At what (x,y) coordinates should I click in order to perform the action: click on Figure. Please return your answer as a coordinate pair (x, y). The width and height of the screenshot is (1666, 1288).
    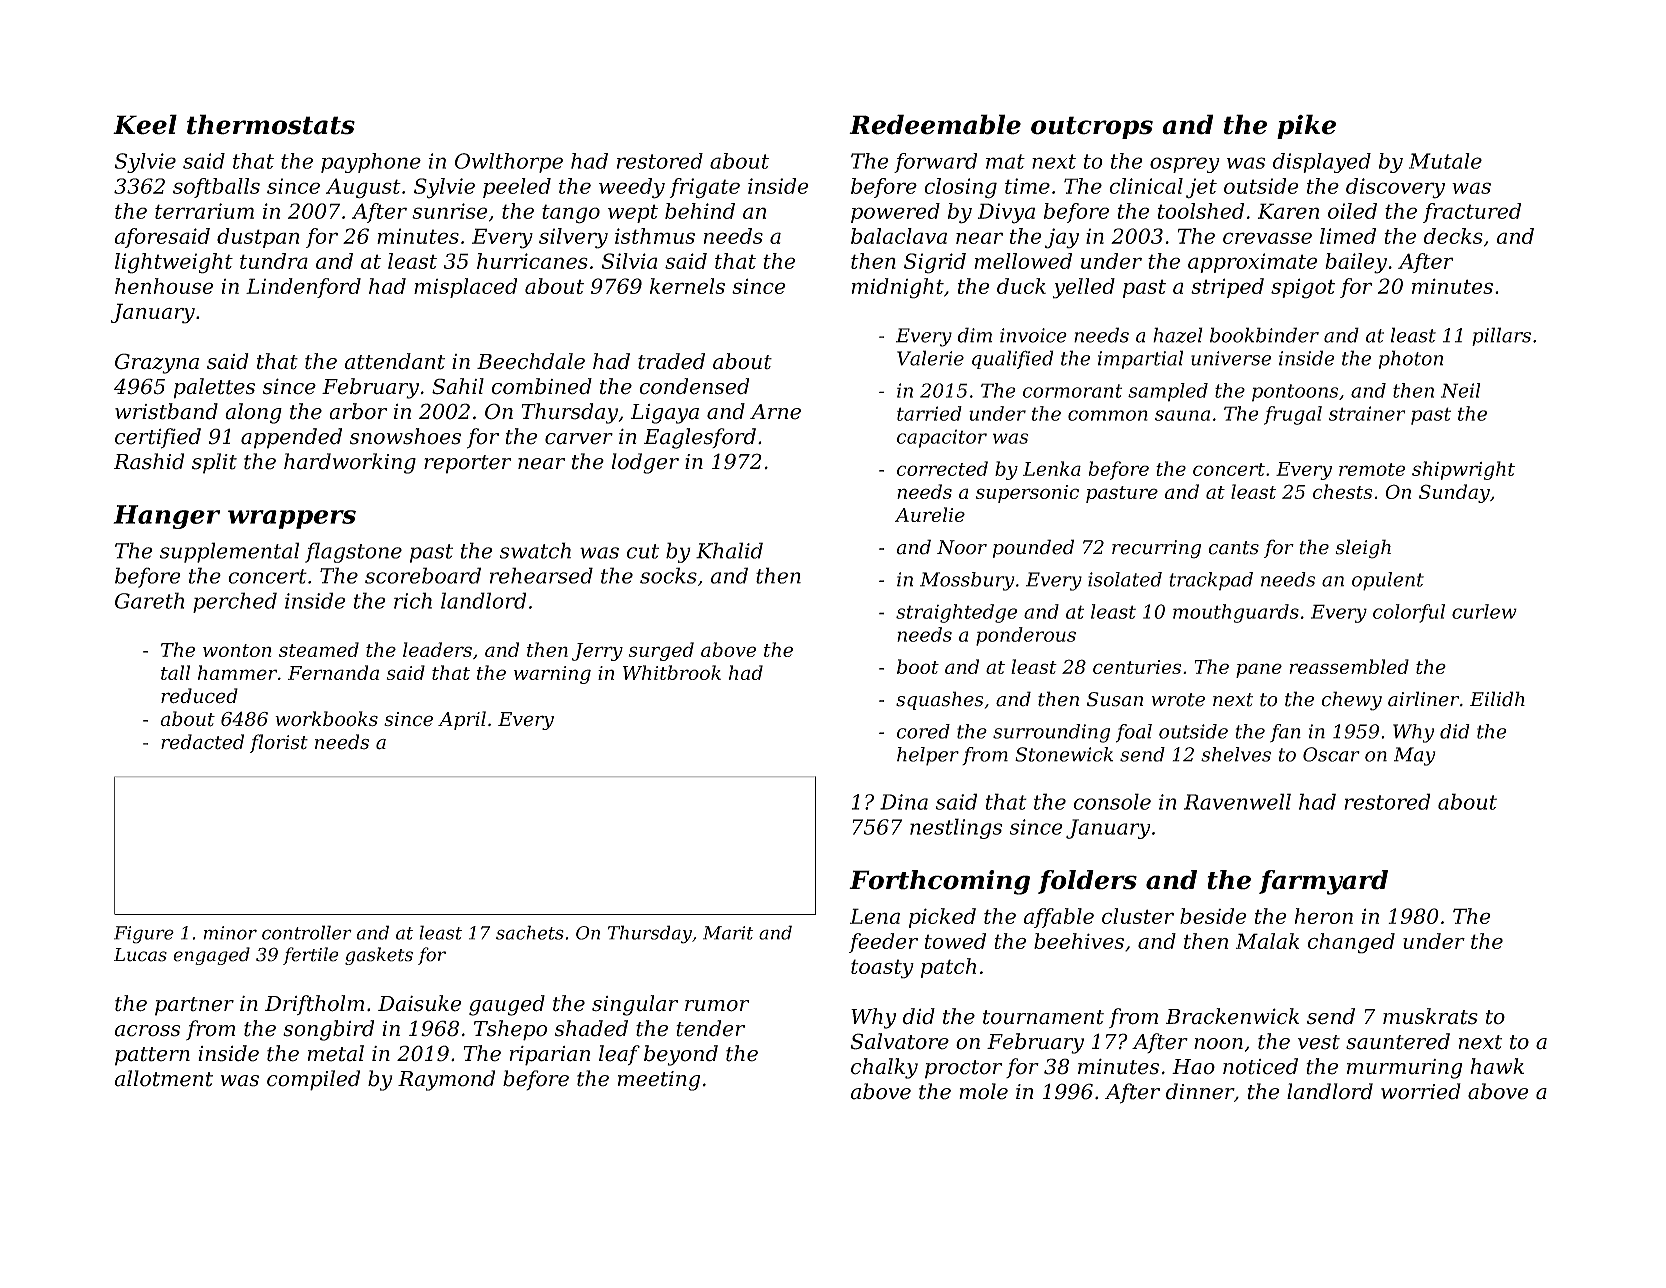
    Looking at the image, I should click on (144, 935).
